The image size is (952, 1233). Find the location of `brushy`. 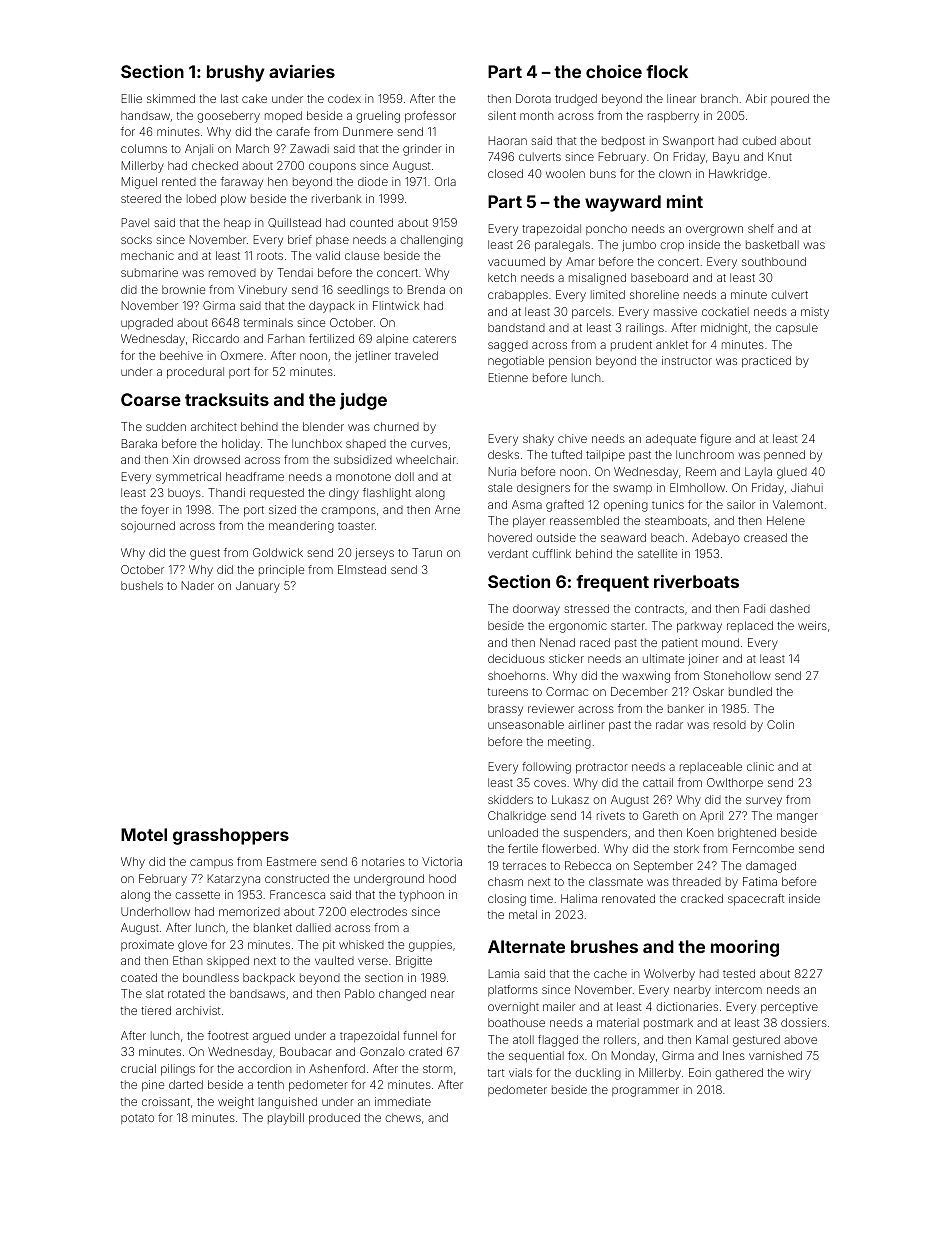

brushy is located at coordinates (236, 73).
